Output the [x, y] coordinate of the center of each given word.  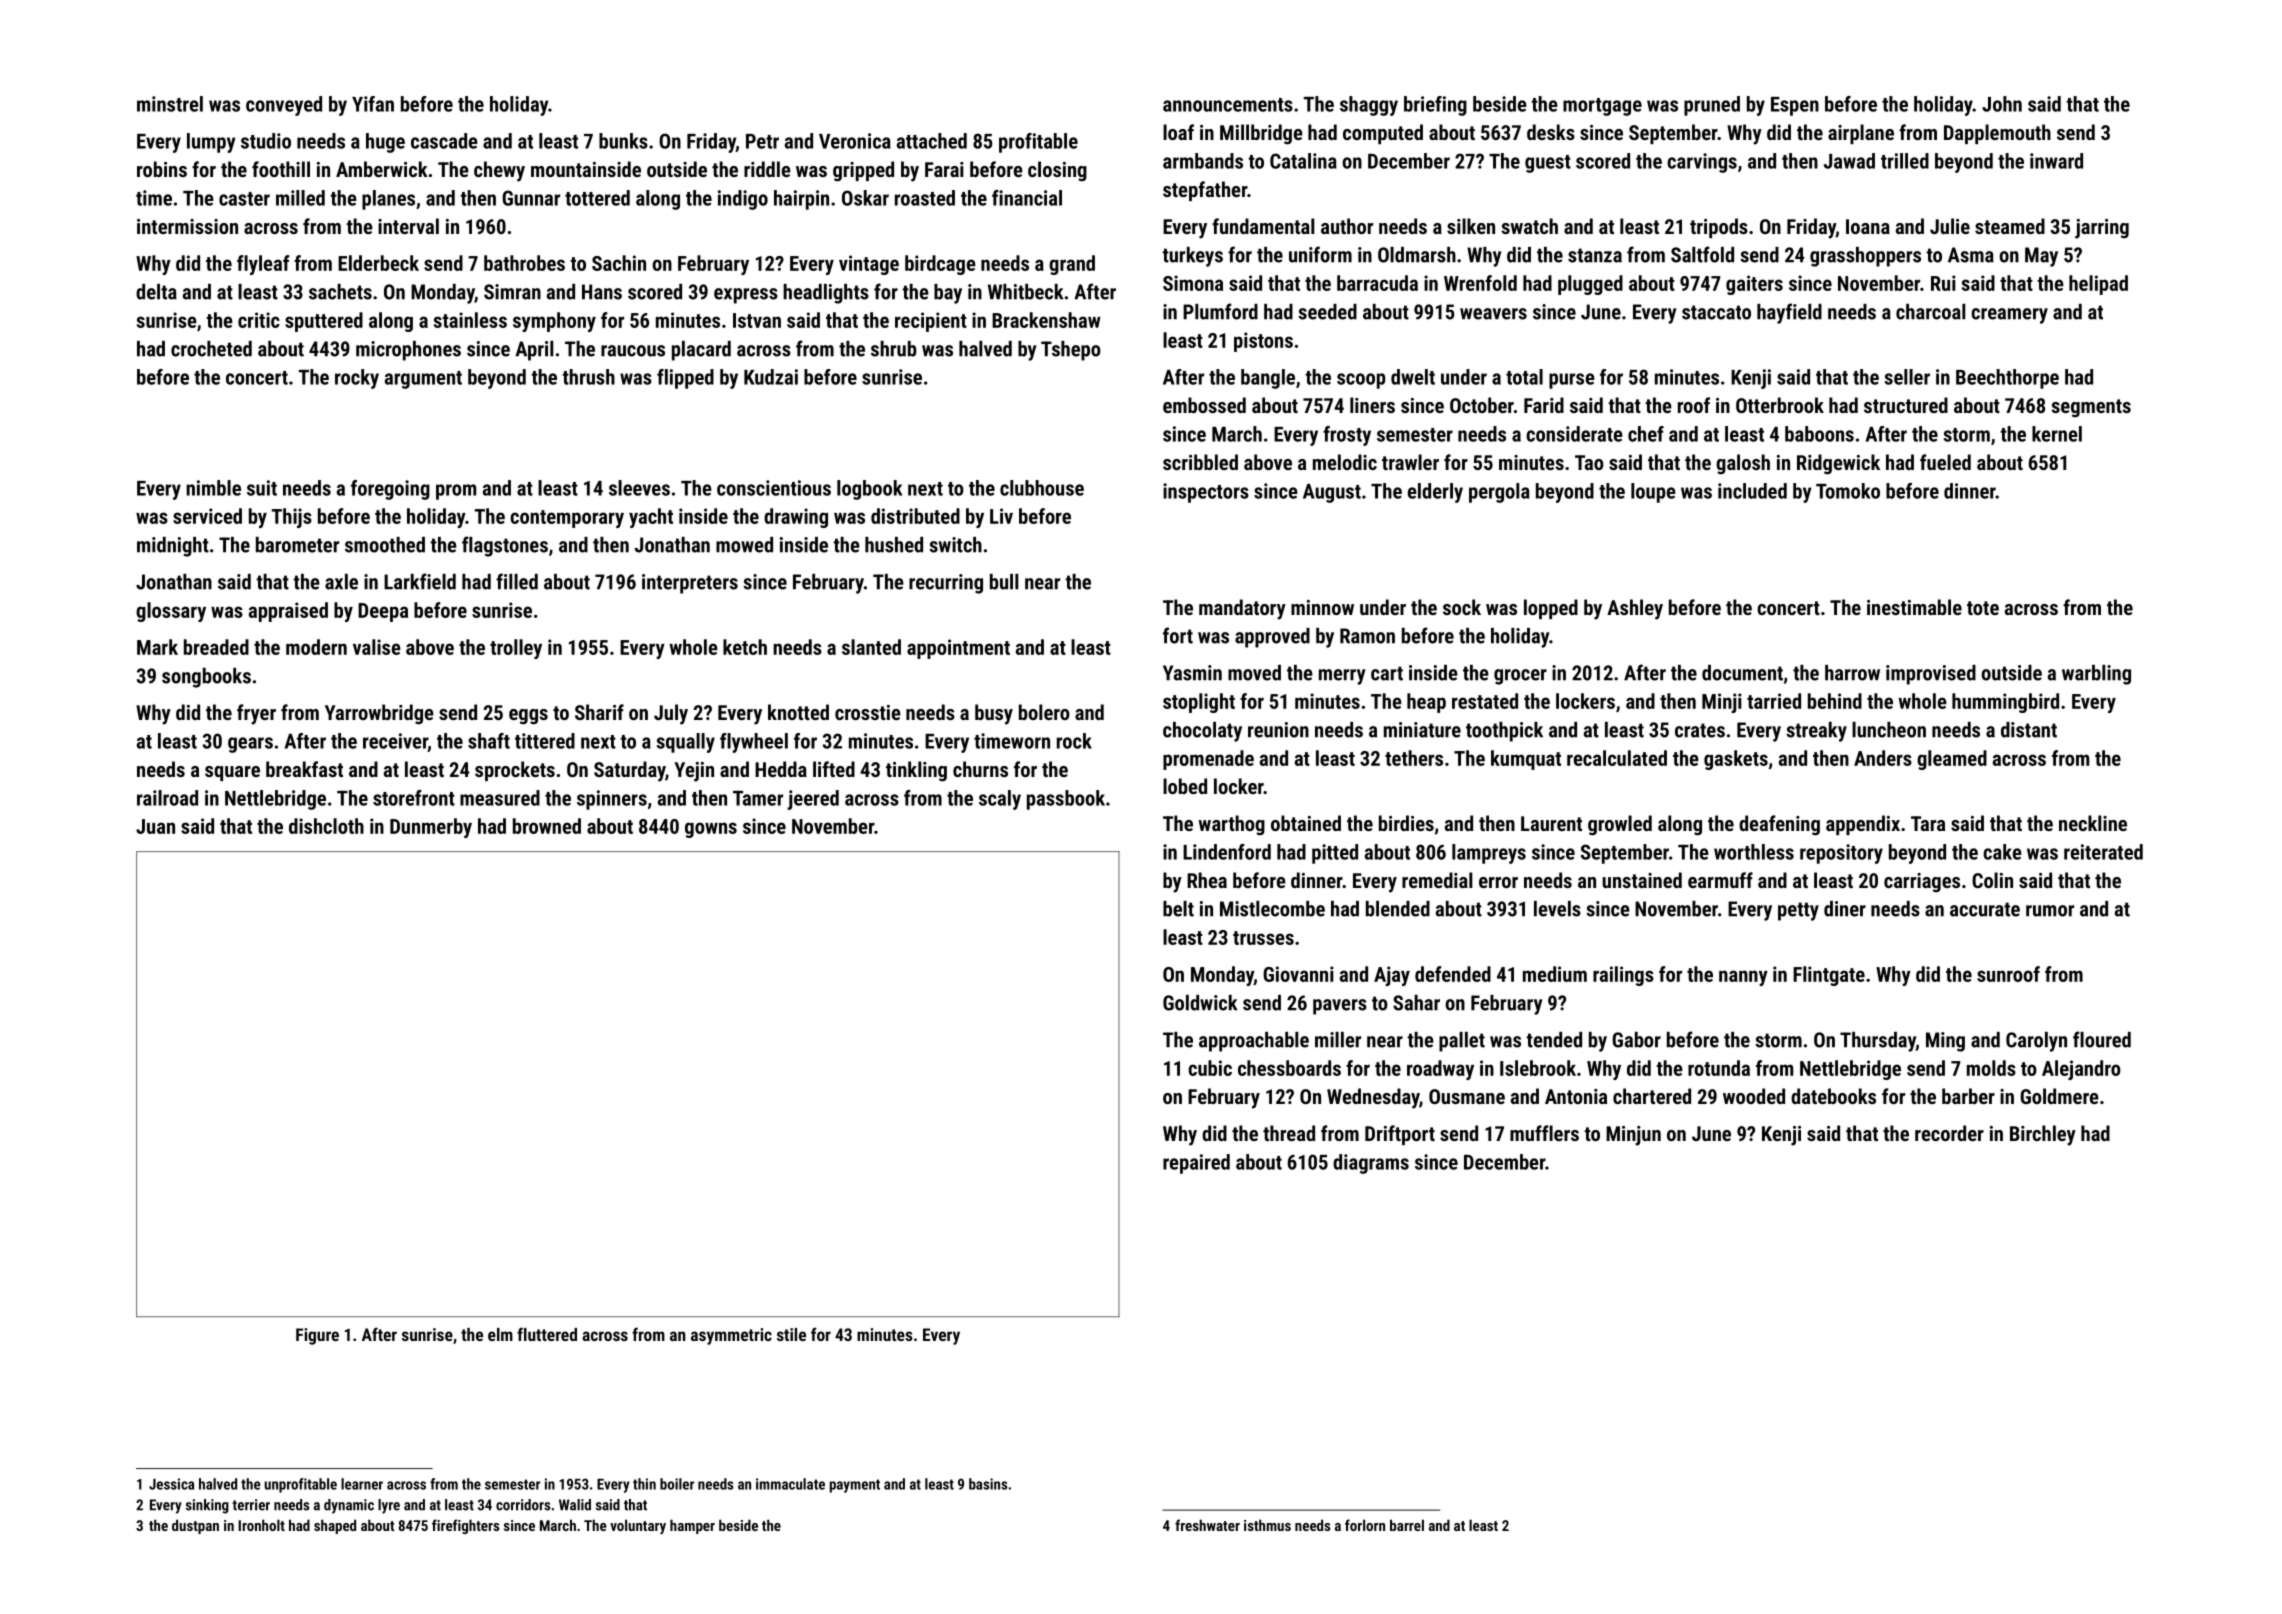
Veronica [855, 141]
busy [994, 714]
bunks [623, 141]
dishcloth [326, 826]
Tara [1928, 823]
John [2002, 104]
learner [362, 1484]
